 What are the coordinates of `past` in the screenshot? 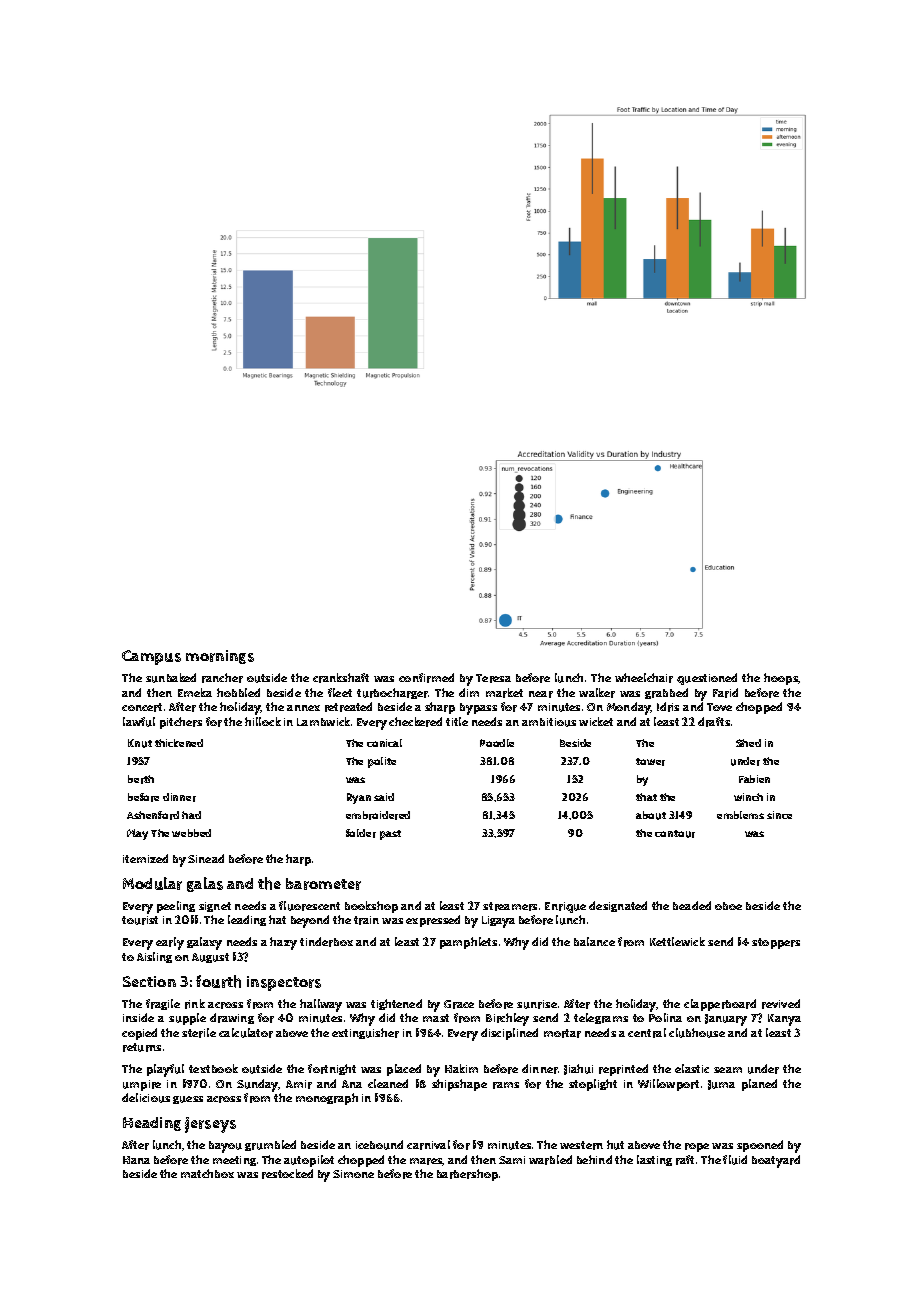 It's located at (390, 835).
